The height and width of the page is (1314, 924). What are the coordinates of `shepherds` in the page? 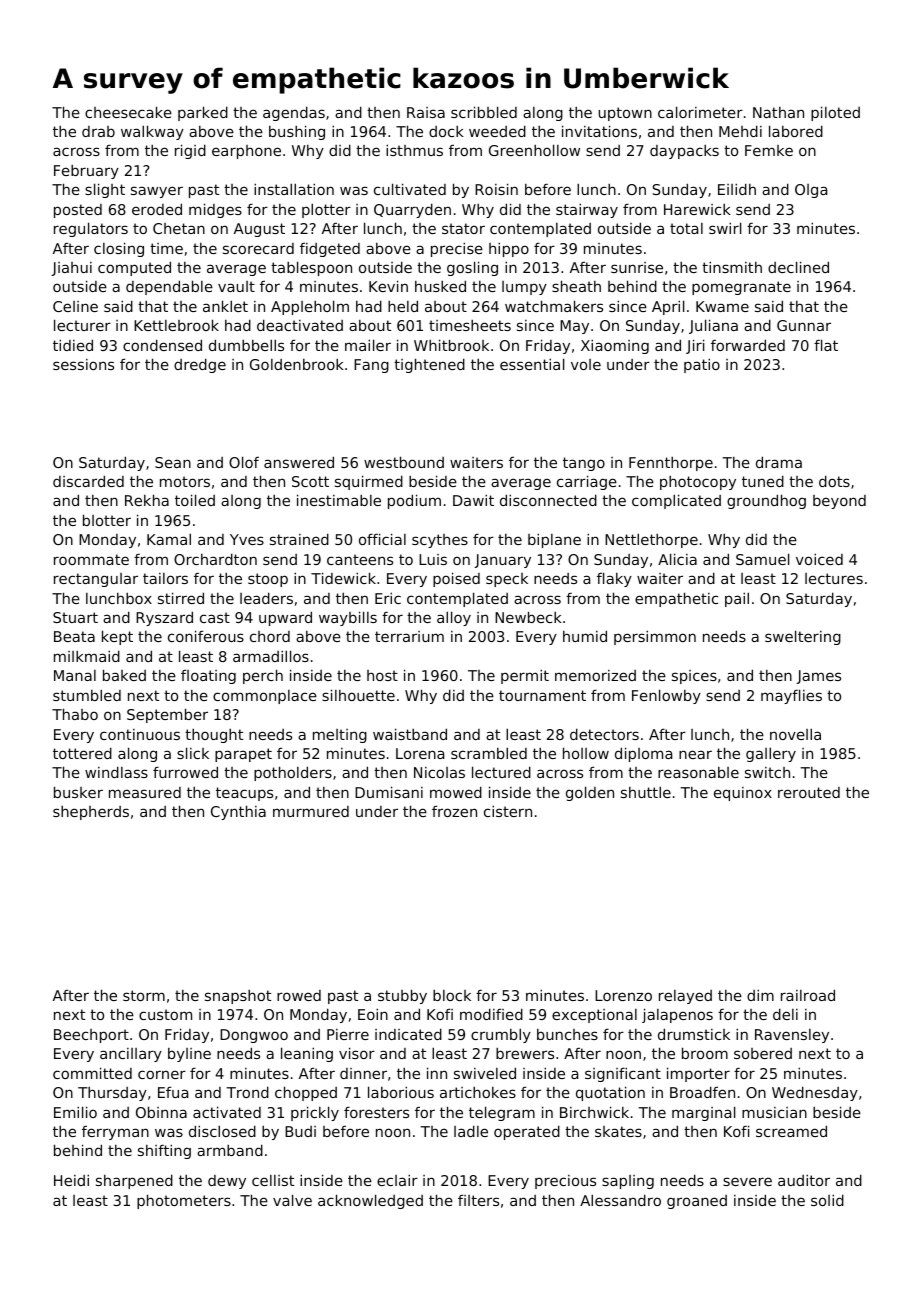 It's located at (91, 813).
